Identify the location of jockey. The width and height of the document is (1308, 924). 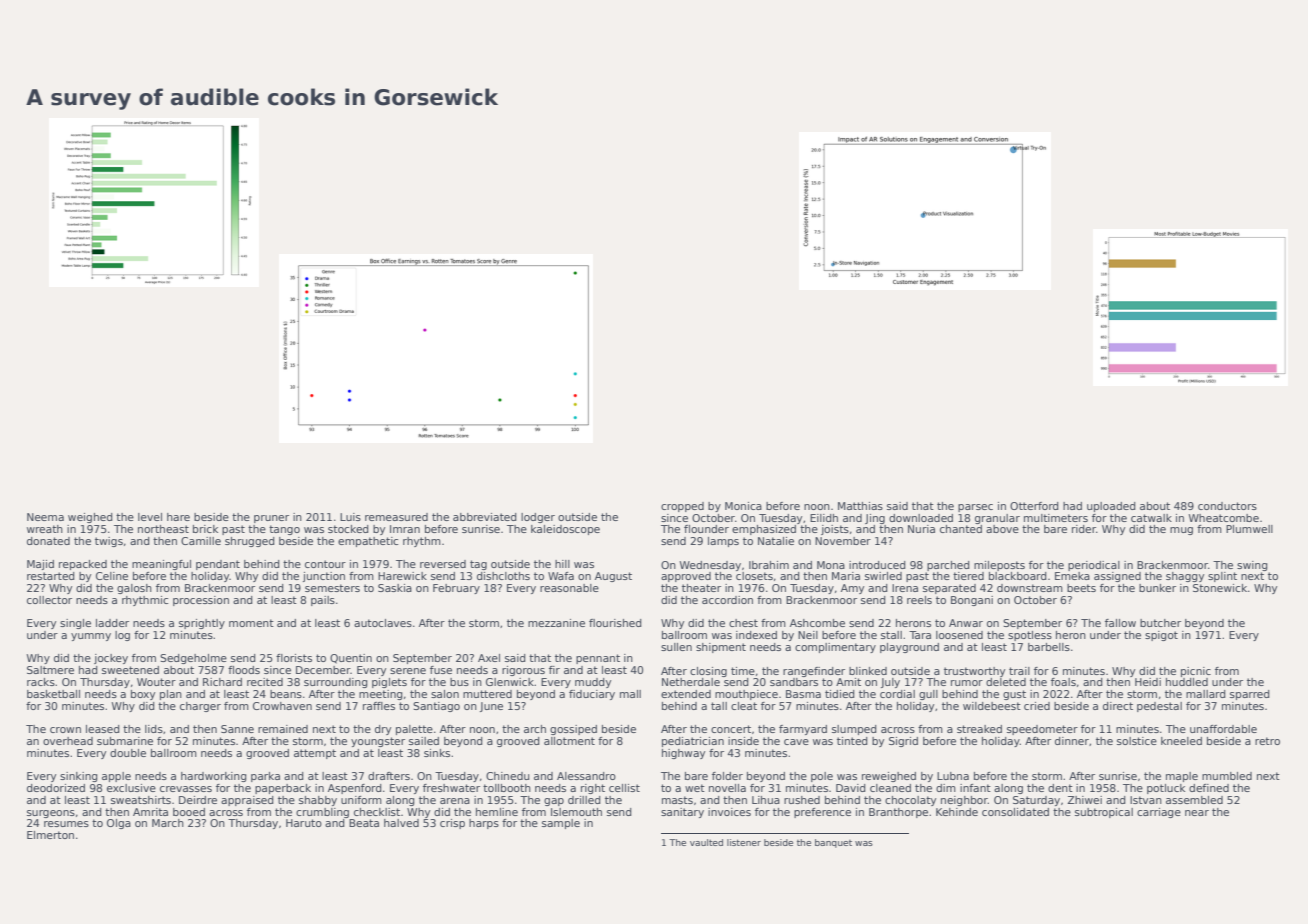
(111, 659).
